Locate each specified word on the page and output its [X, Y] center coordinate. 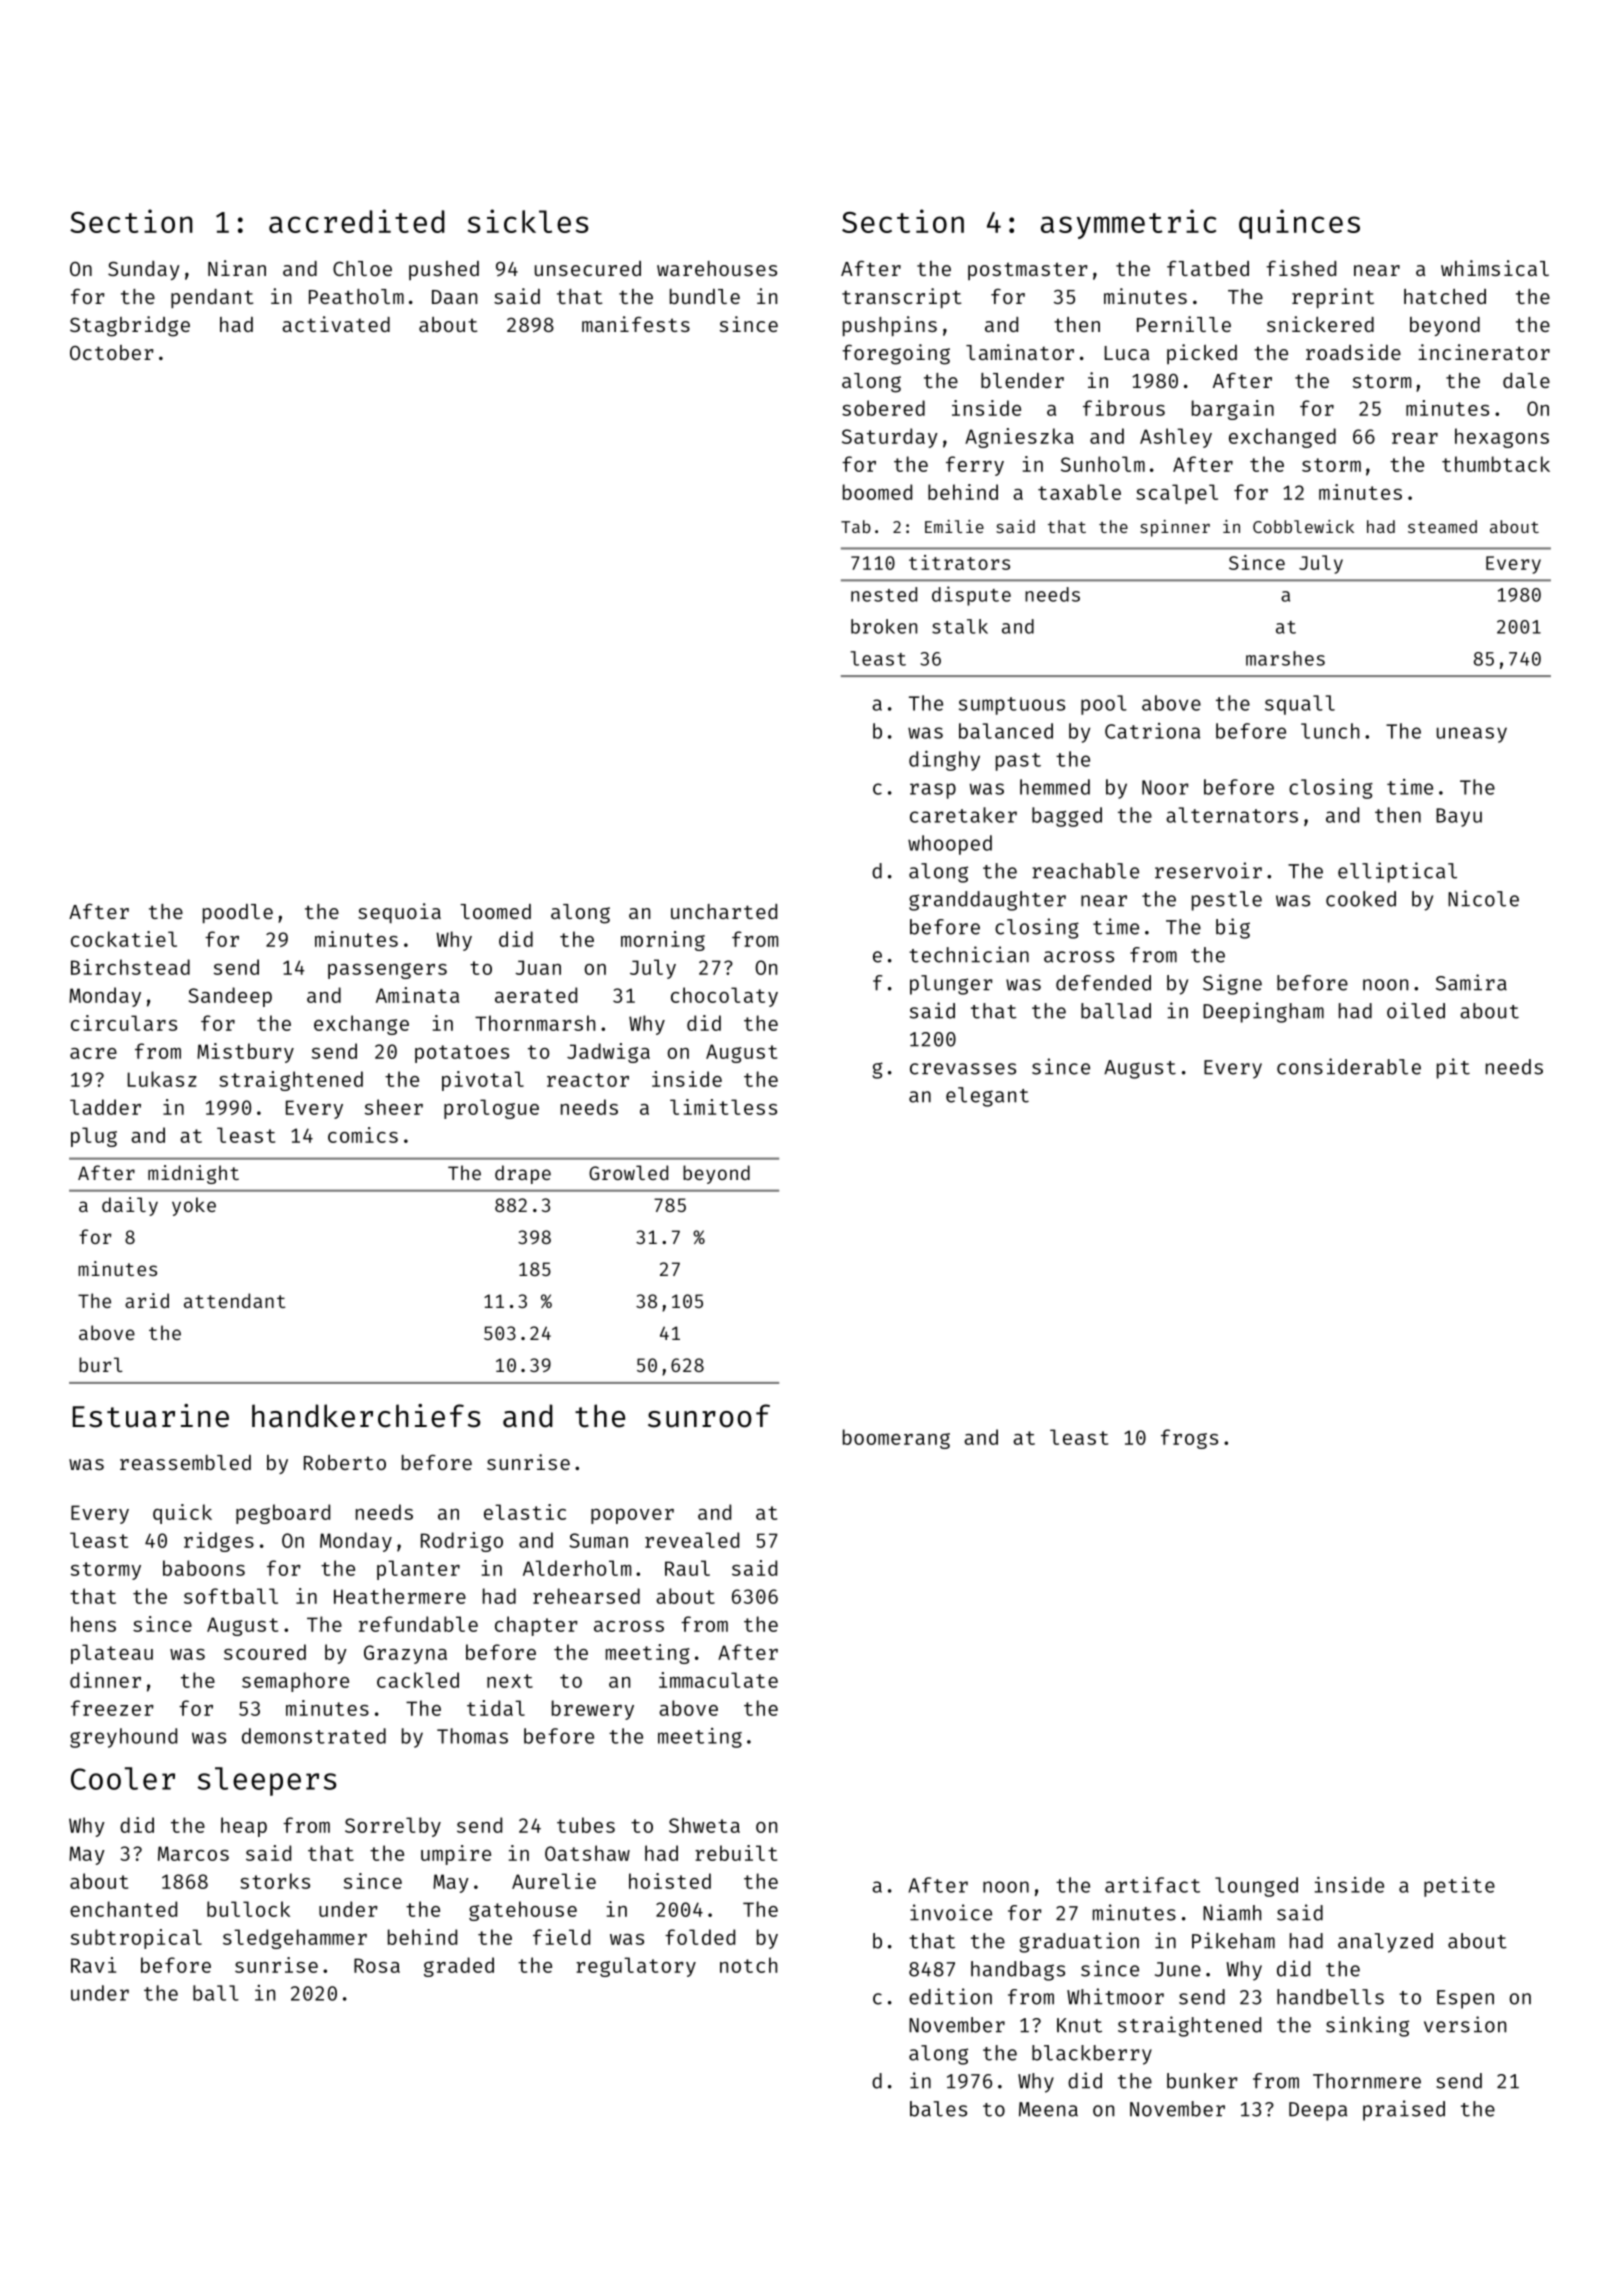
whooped [950, 845]
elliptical [1397, 872]
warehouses [717, 268]
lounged [1256, 1887]
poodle [238, 913]
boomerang [896, 1439]
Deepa [1318, 2111]
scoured [265, 1652]
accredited [357, 221]
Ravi [93, 1965]
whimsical [1495, 268]
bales [938, 2109]
